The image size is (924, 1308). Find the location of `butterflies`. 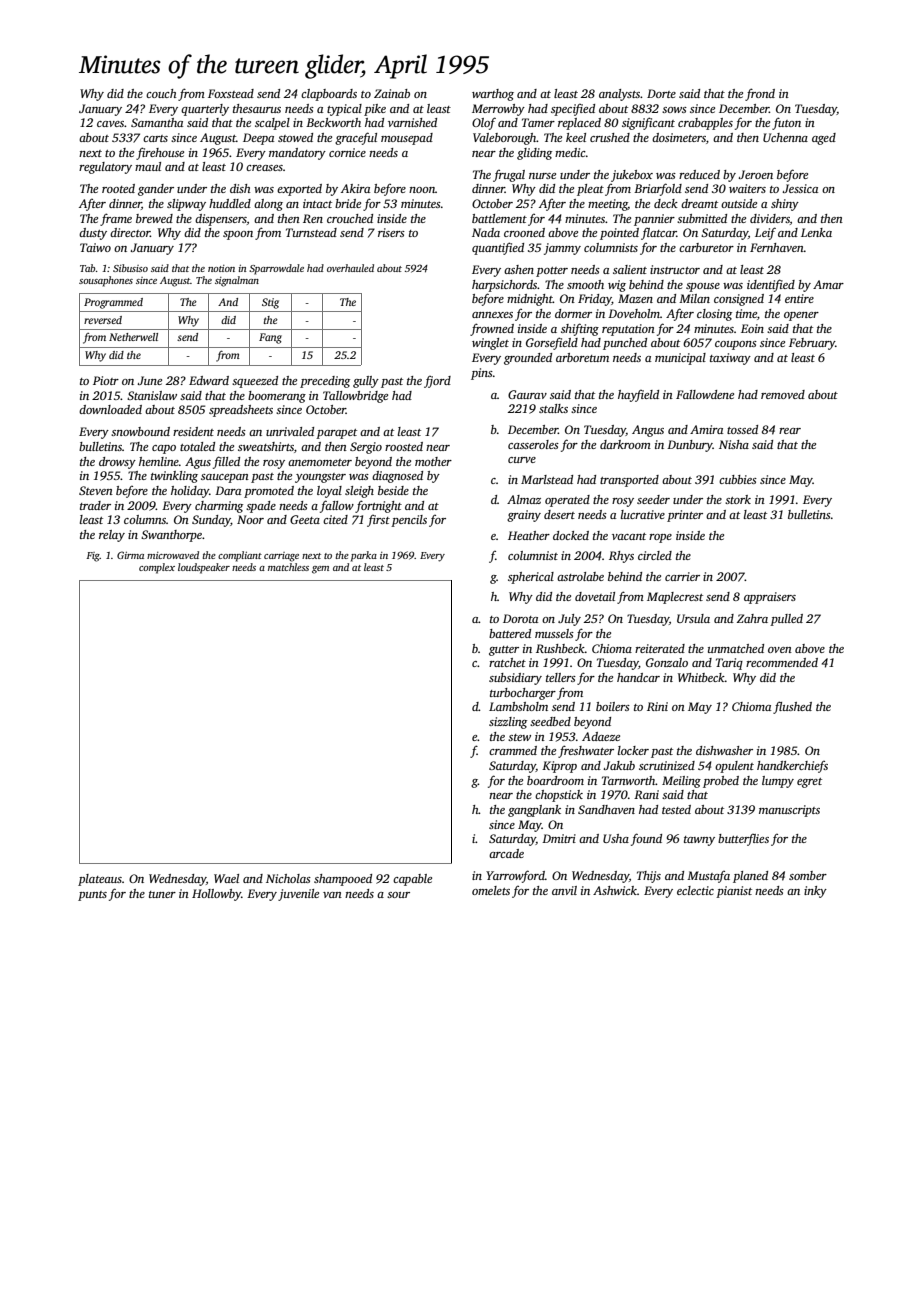

butterflies is located at coordinates (743, 840).
